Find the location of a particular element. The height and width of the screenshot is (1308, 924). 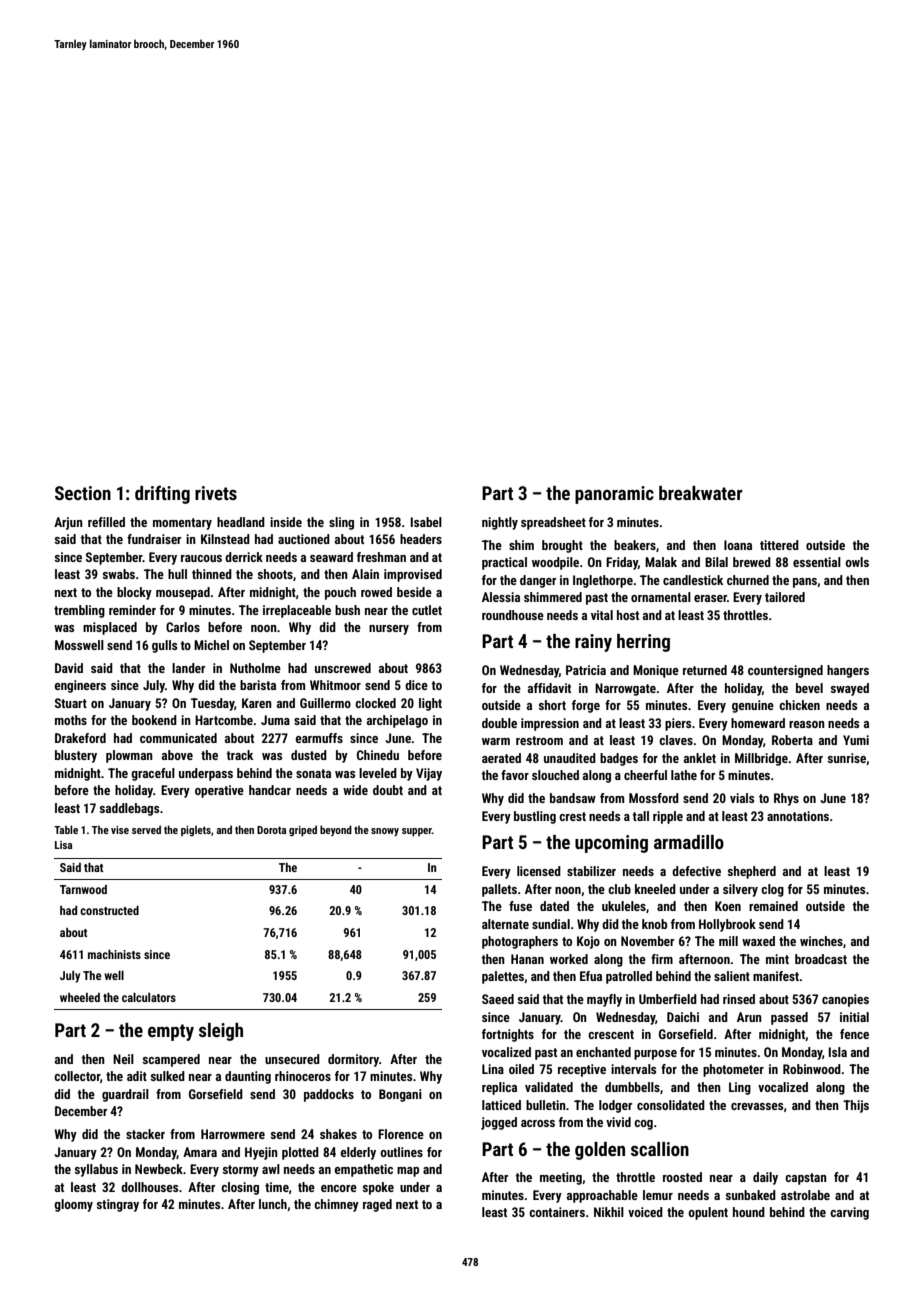

drifting is located at coordinates (162, 494).
